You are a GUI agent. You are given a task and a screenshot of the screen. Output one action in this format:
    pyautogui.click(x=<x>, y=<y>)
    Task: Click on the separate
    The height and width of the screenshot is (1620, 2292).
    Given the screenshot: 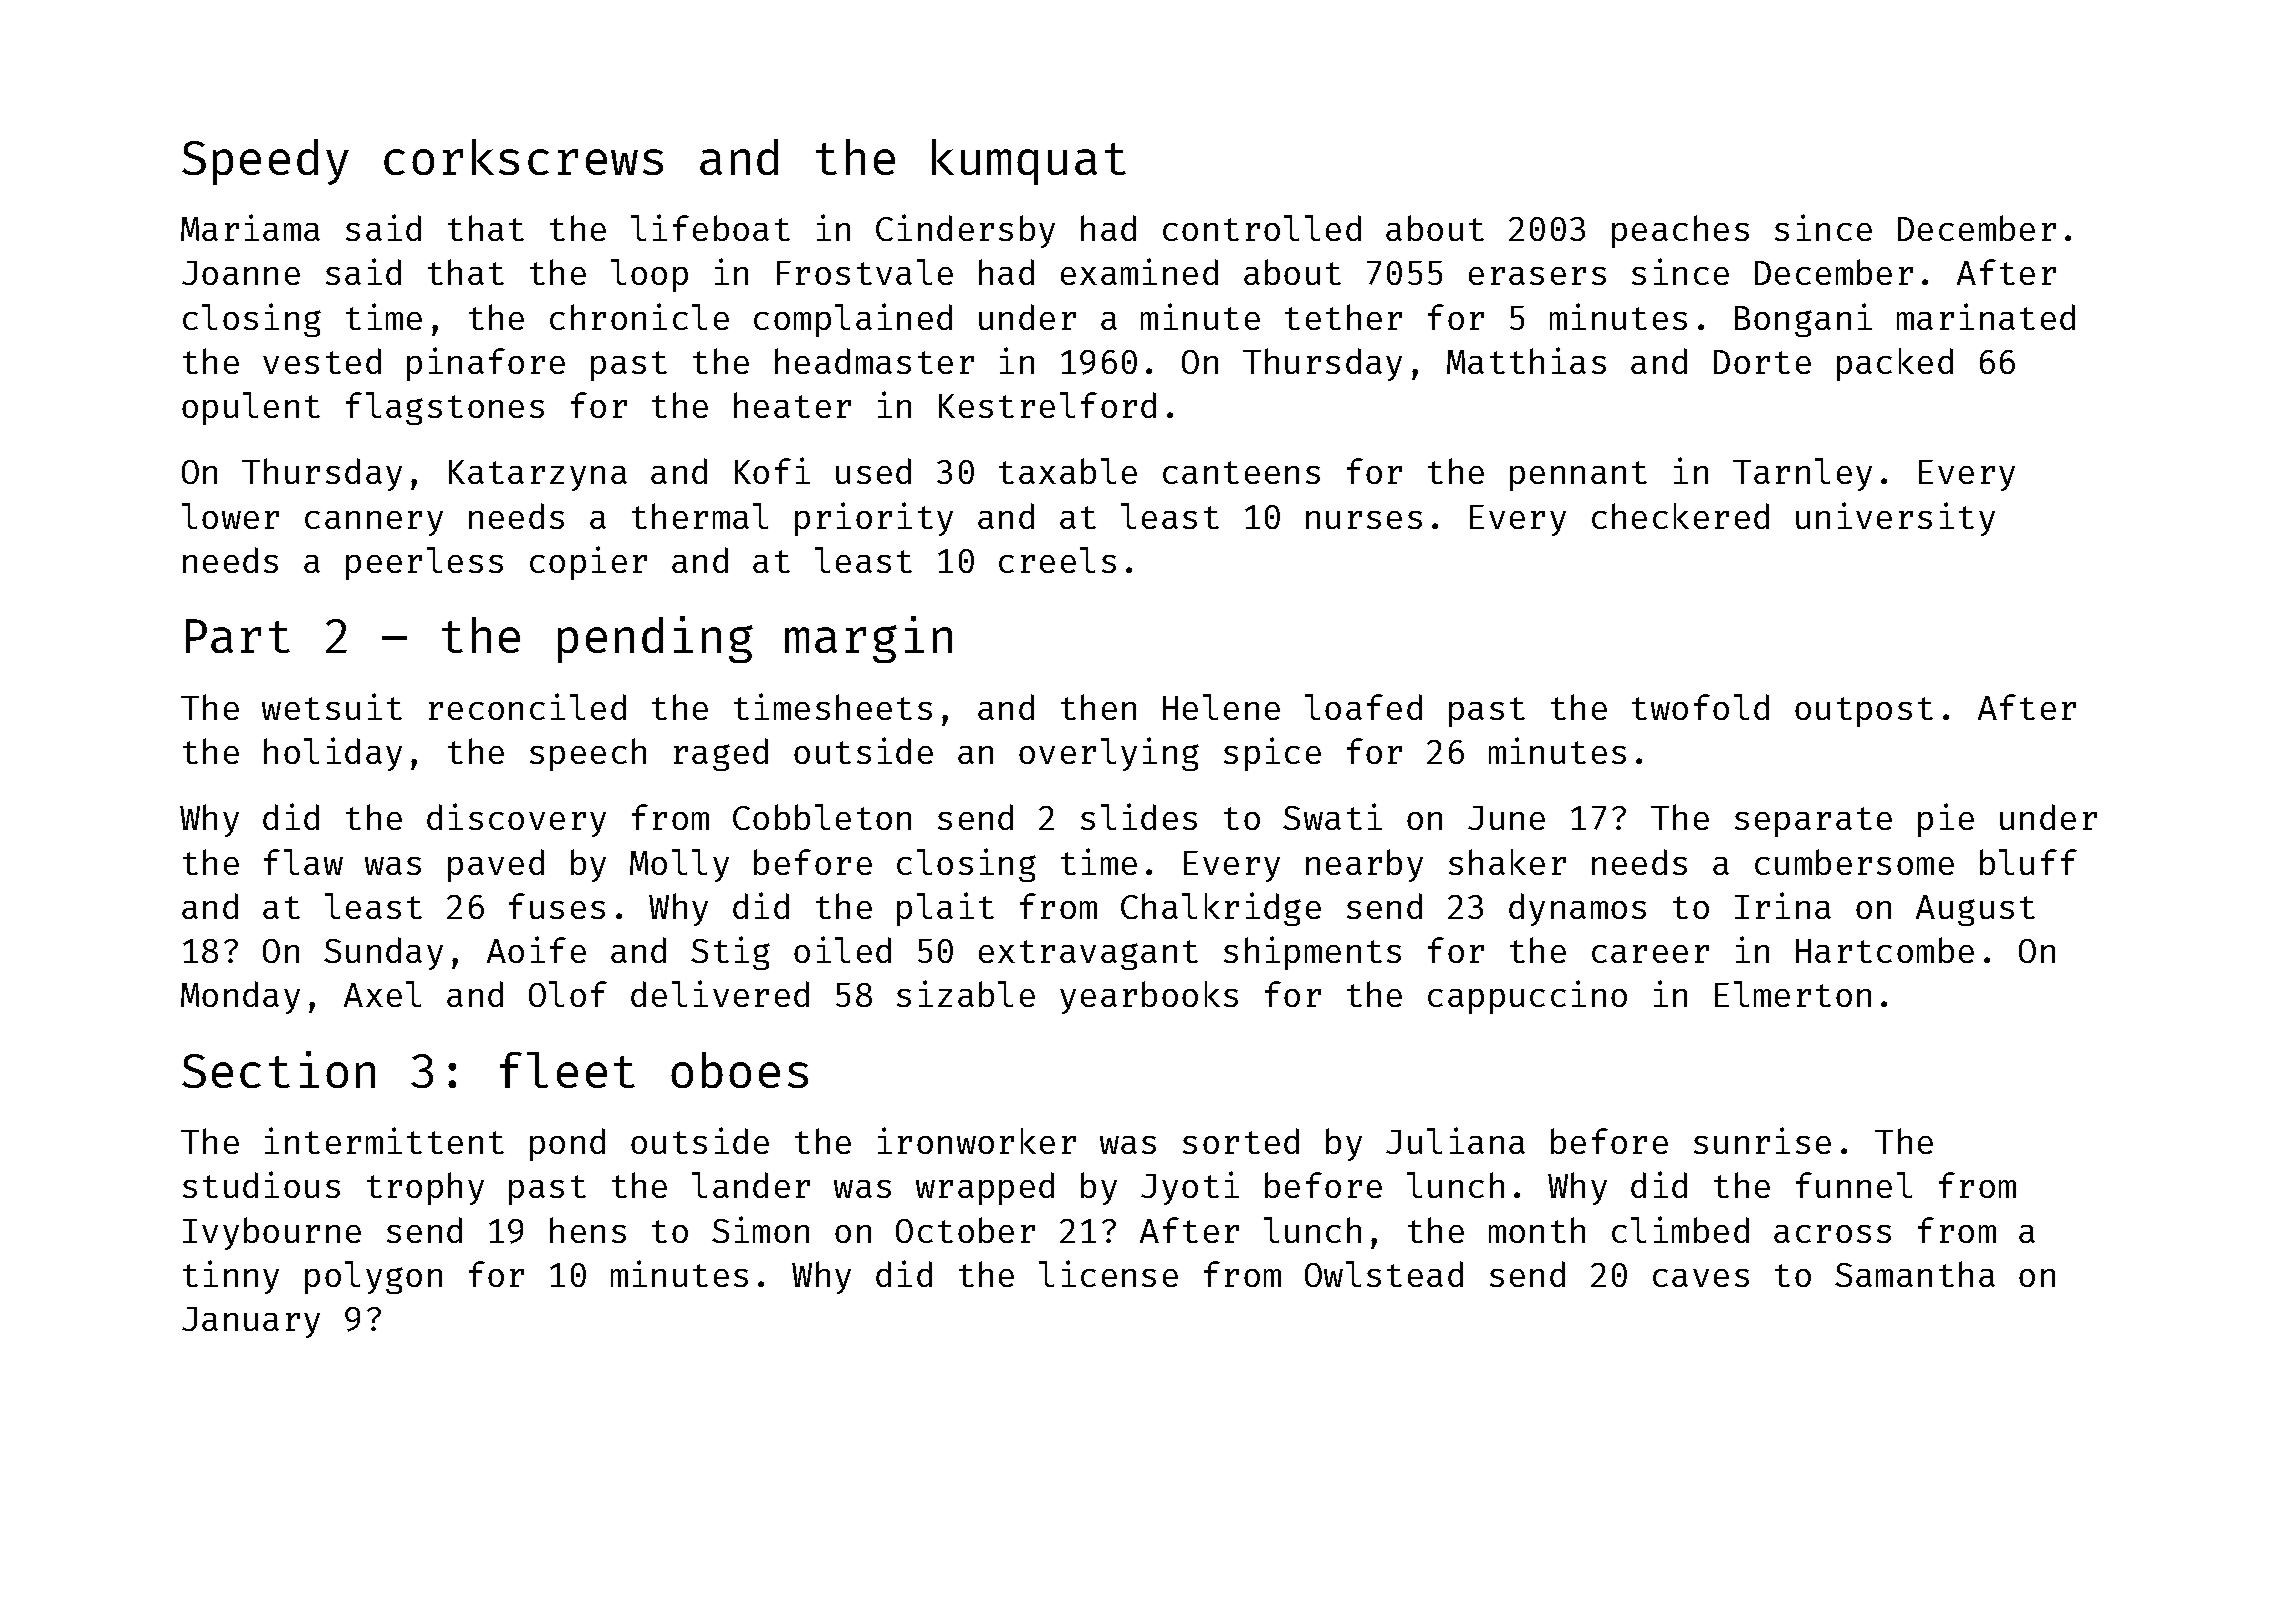 What is the action you would take?
    pyautogui.click(x=1813, y=822)
